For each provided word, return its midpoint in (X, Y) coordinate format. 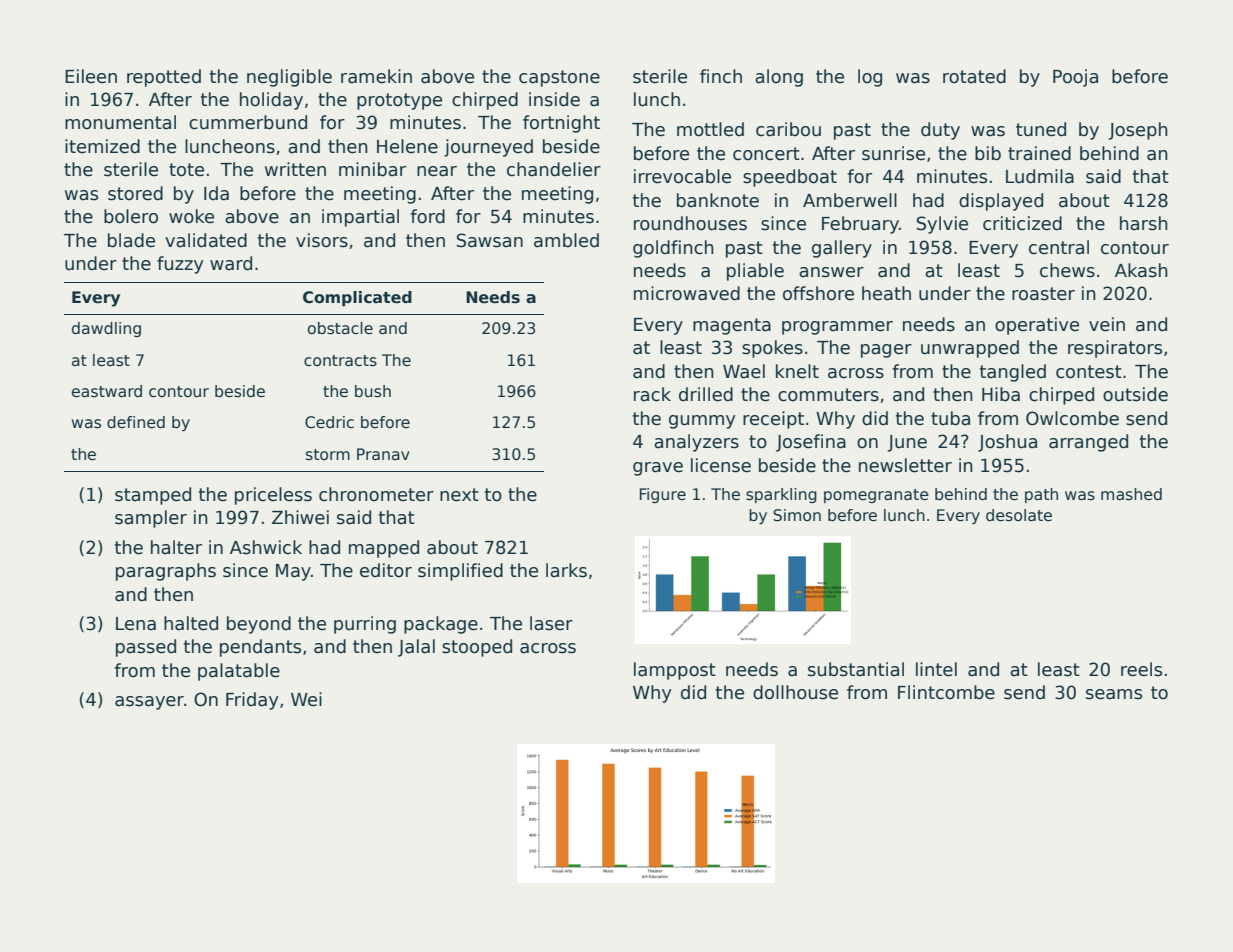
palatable (239, 672)
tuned (1041, 129)
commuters (828, 395)
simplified (460, 572)
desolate (1019, 515)
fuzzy (180, 265)
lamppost (675, 671)
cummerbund (248, 122)
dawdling (106, 329)
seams (1114, 694)
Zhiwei (300, 517)
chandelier (554, 169)
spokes (772, 349)
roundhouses (690, 223)
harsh (1144, 223)
